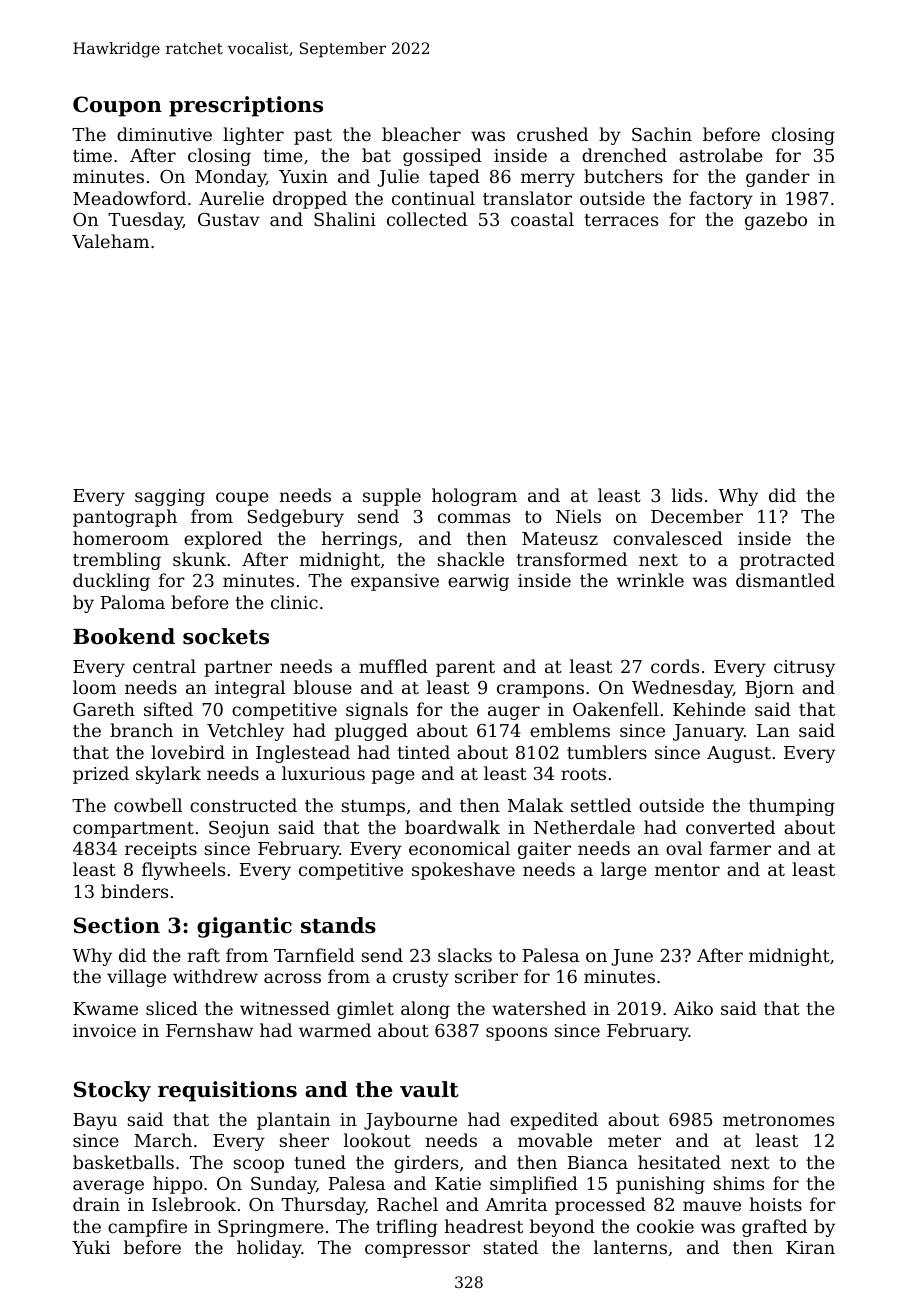 Image resolution: width=908 pixels, height=1316 pixels. Describe the element at coordinates (474, 497) in the screenshot. I see `hologram` at that location.
